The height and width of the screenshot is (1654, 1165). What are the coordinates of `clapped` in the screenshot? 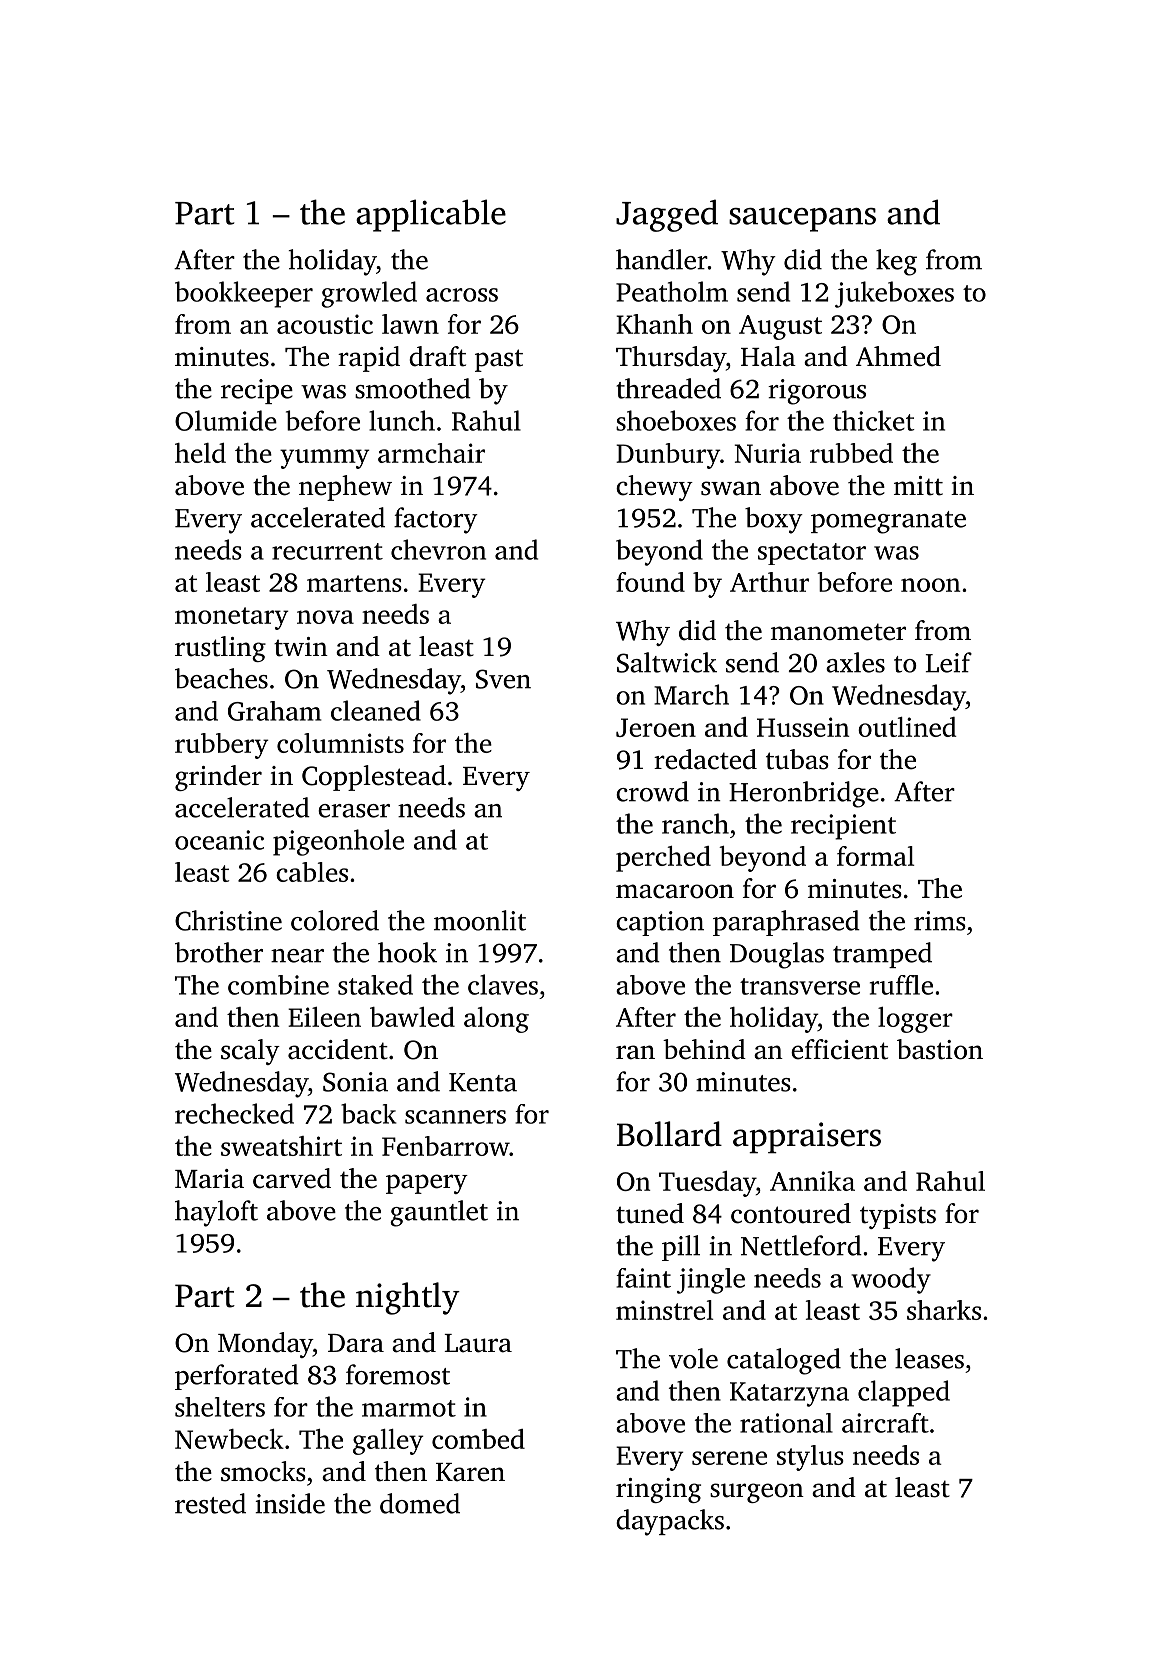 It's located at (904, 1393).
